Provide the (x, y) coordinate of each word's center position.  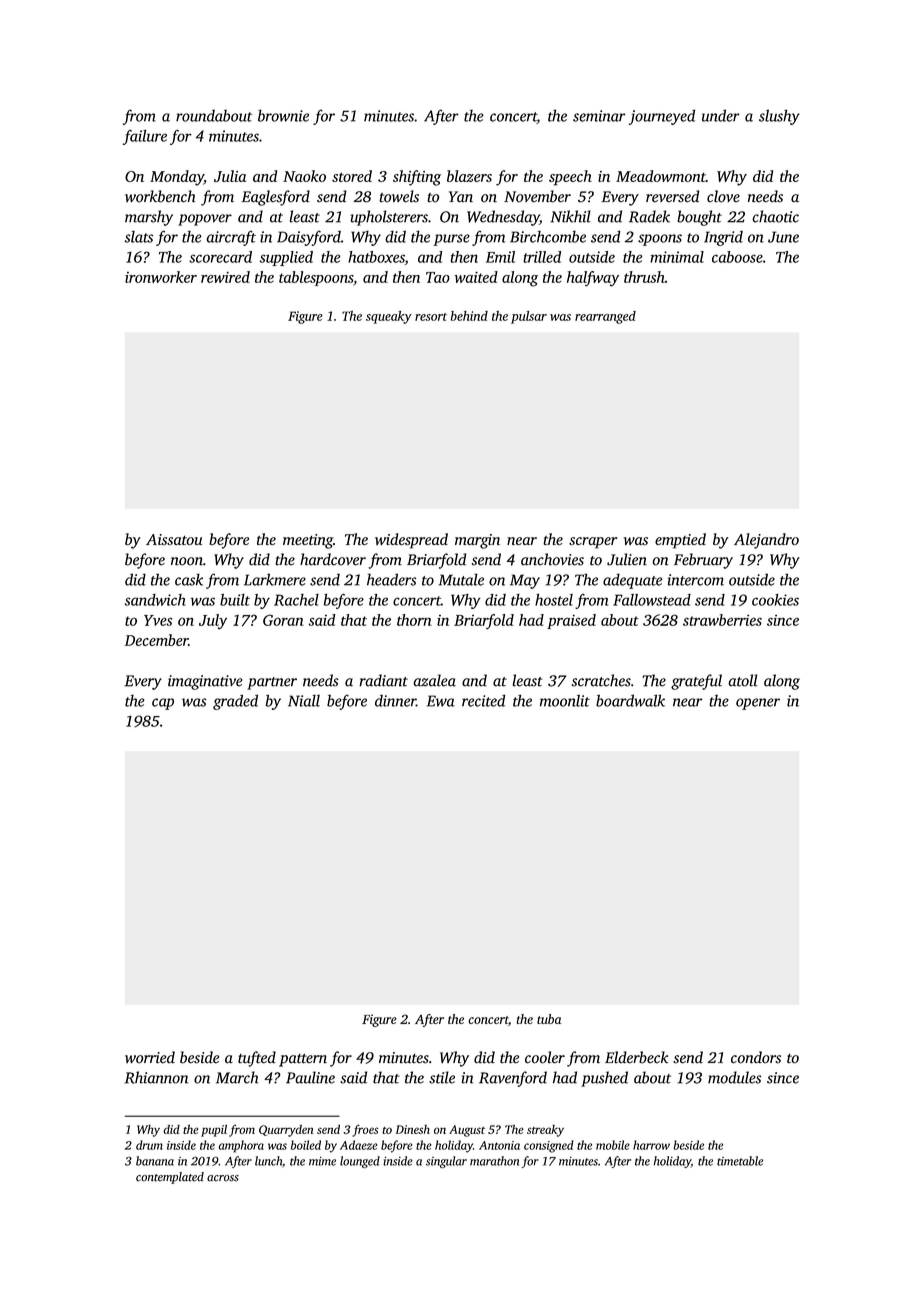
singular (446, 1162)
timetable (740, 1161)
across (223, 1178)
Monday (177, 178)
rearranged (605, 317)
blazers (469, 176)
